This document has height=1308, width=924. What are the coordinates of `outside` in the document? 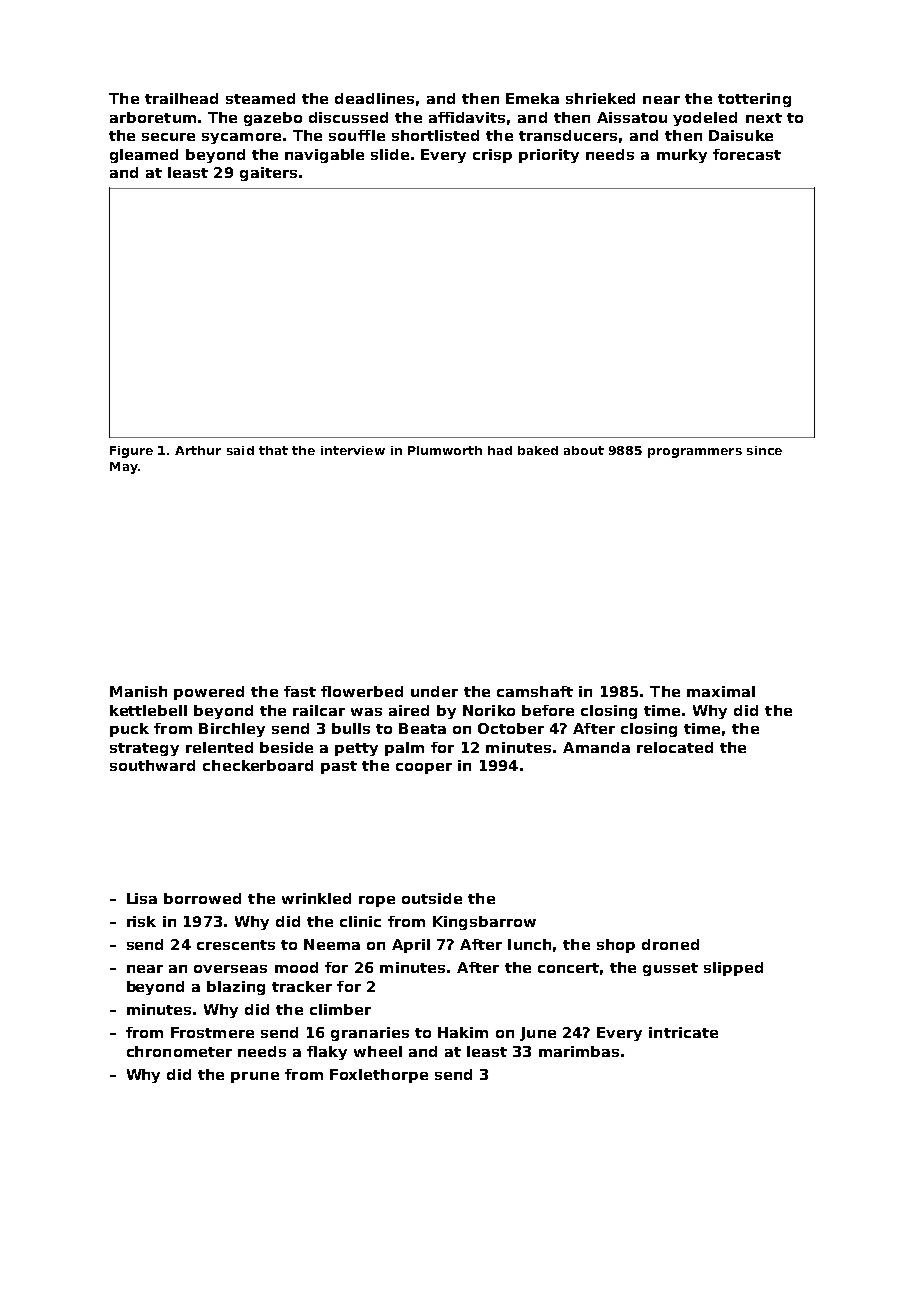 It's located at (432, 898).
